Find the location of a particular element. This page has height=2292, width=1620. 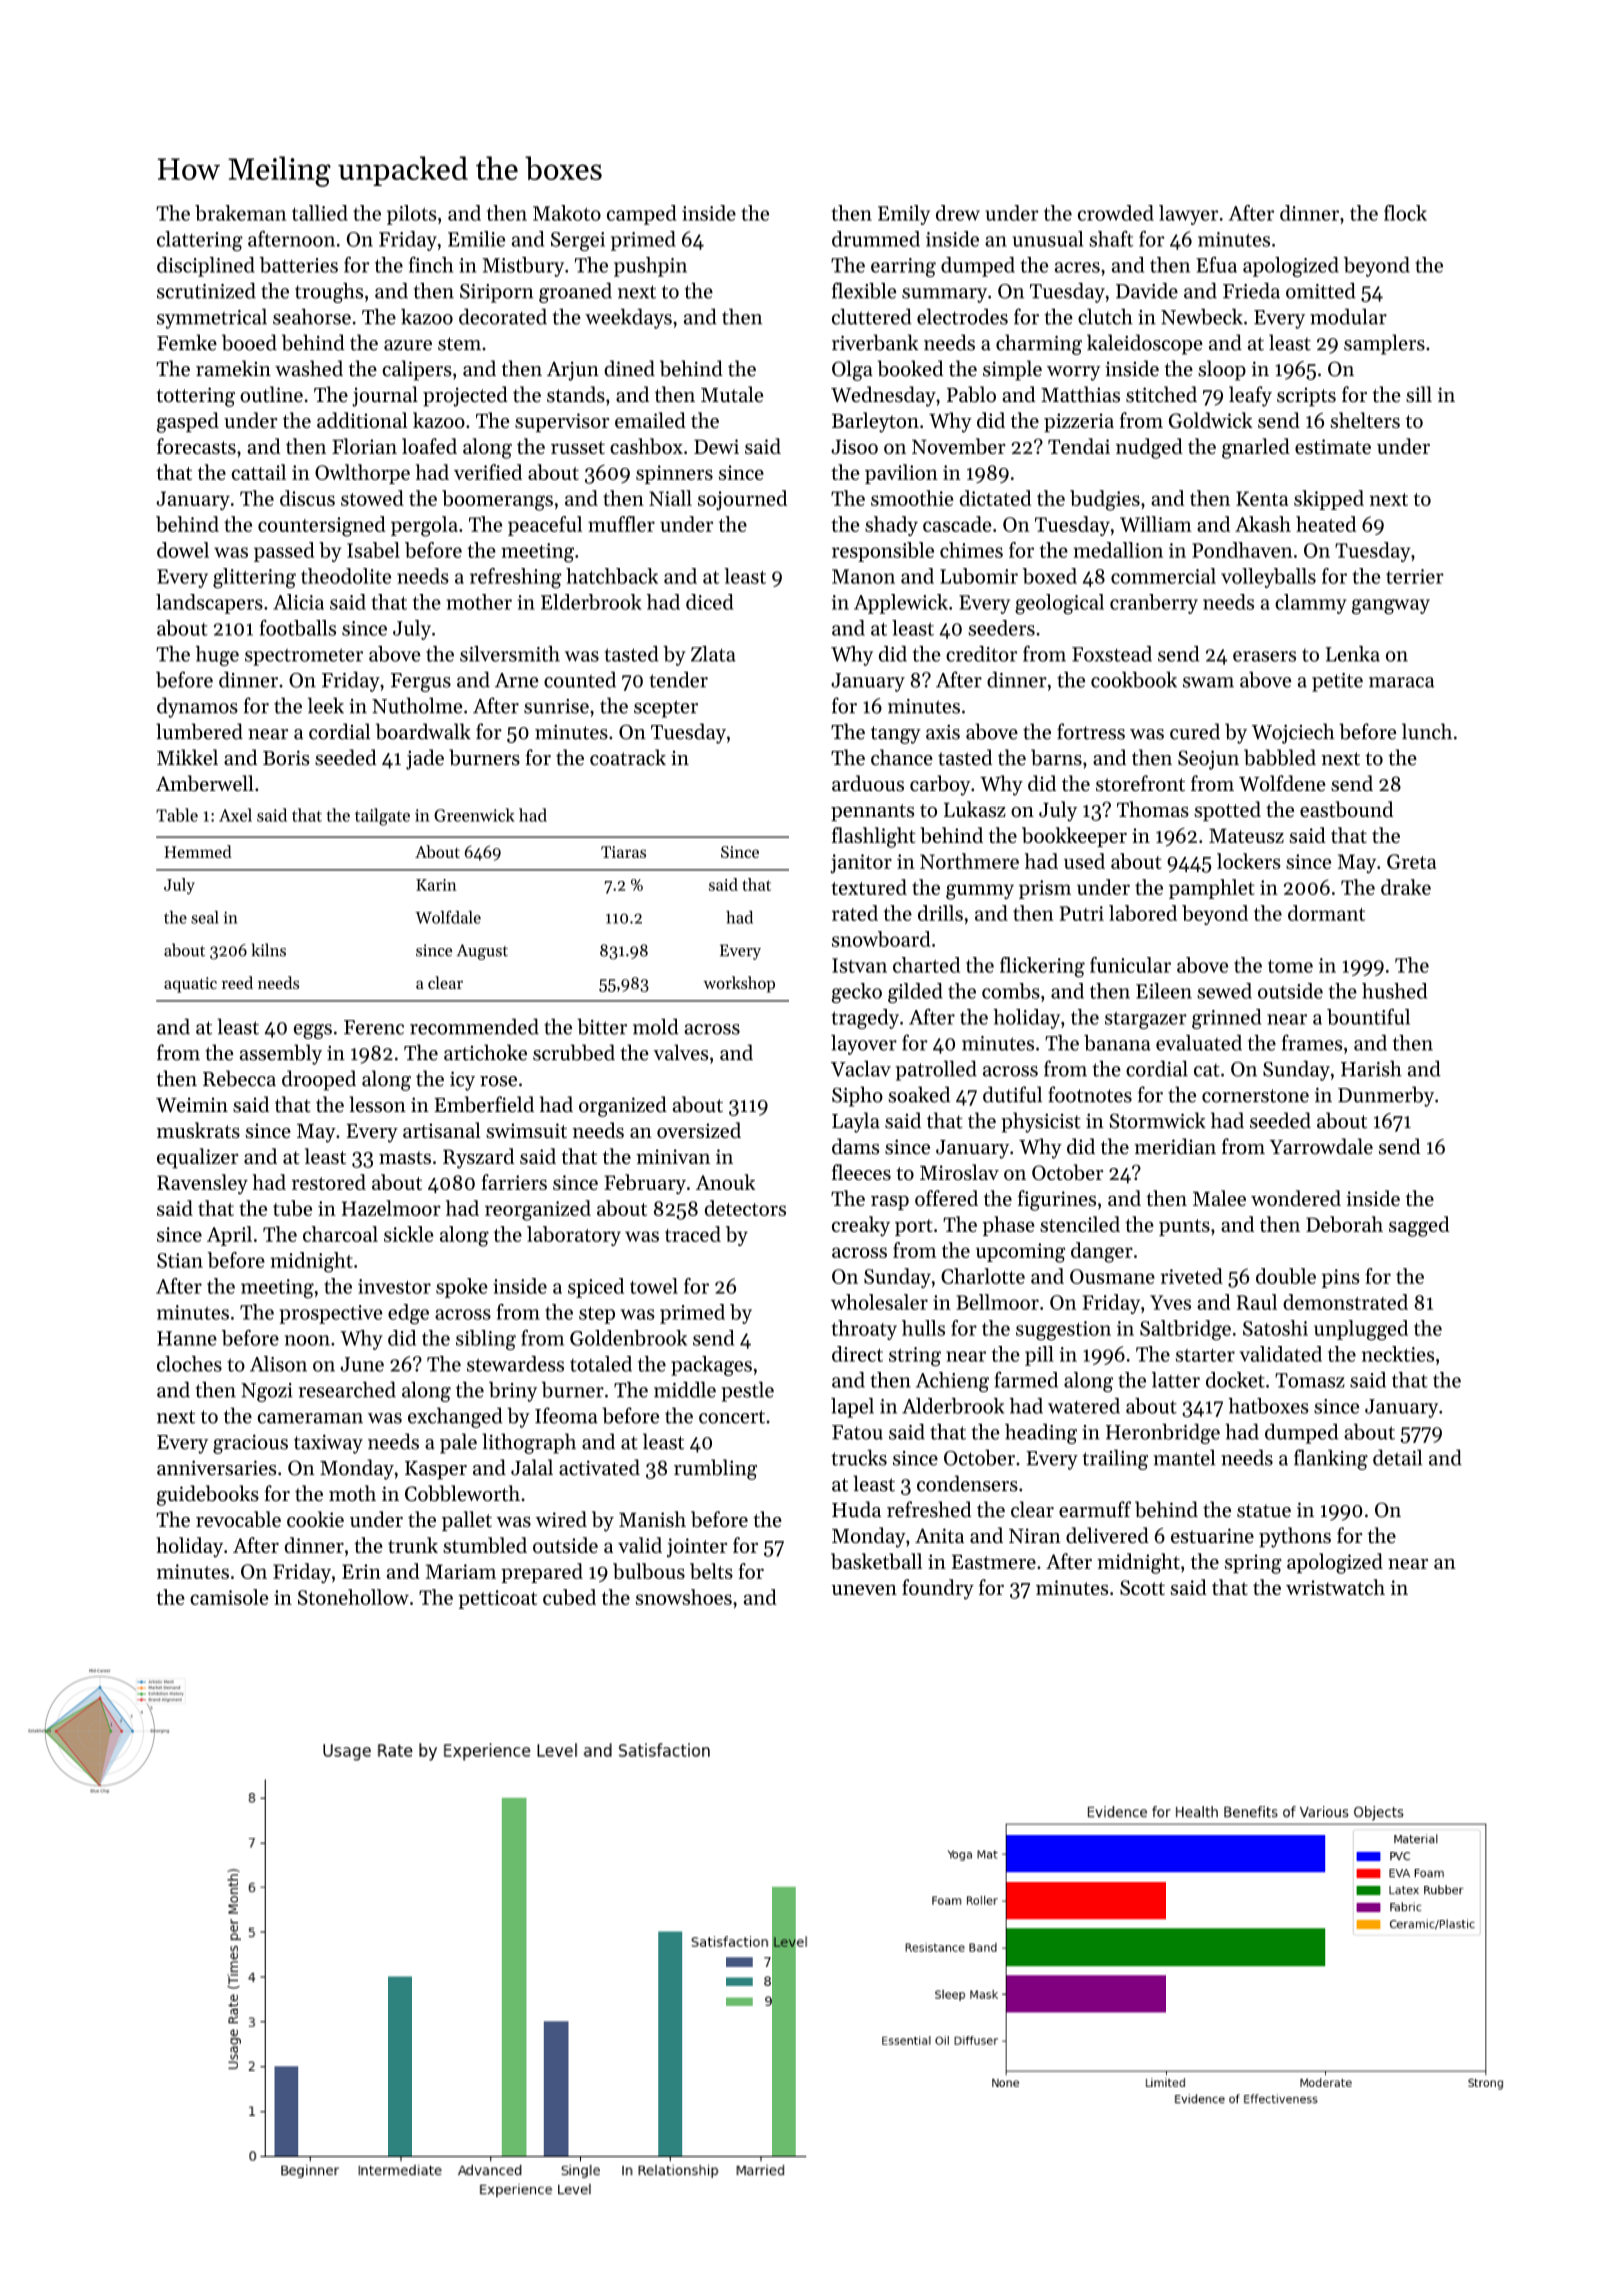

drummed is located at coordinates (876, 239).
